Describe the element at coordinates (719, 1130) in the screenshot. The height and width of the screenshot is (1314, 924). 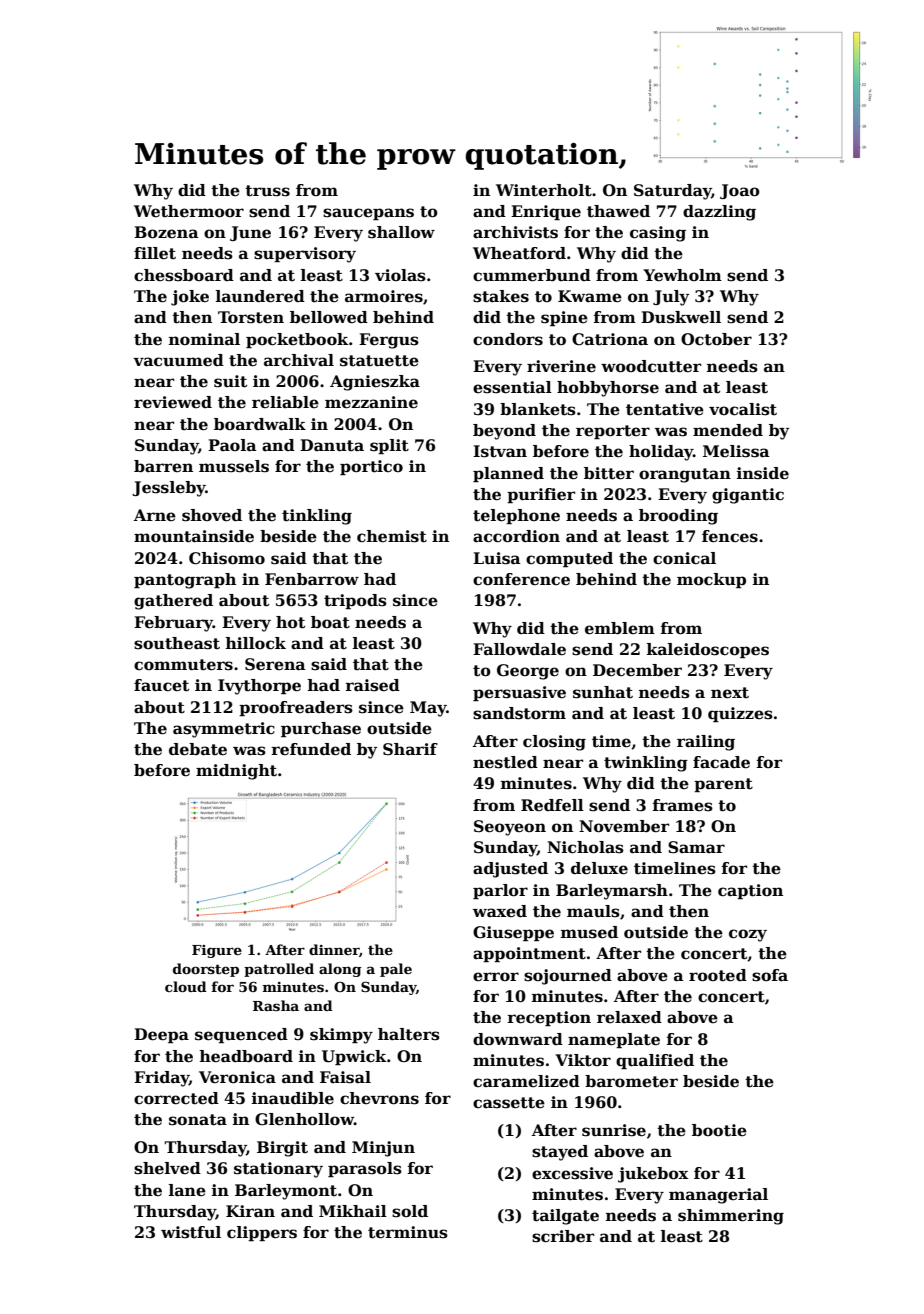
I see `bootie` at that location.
